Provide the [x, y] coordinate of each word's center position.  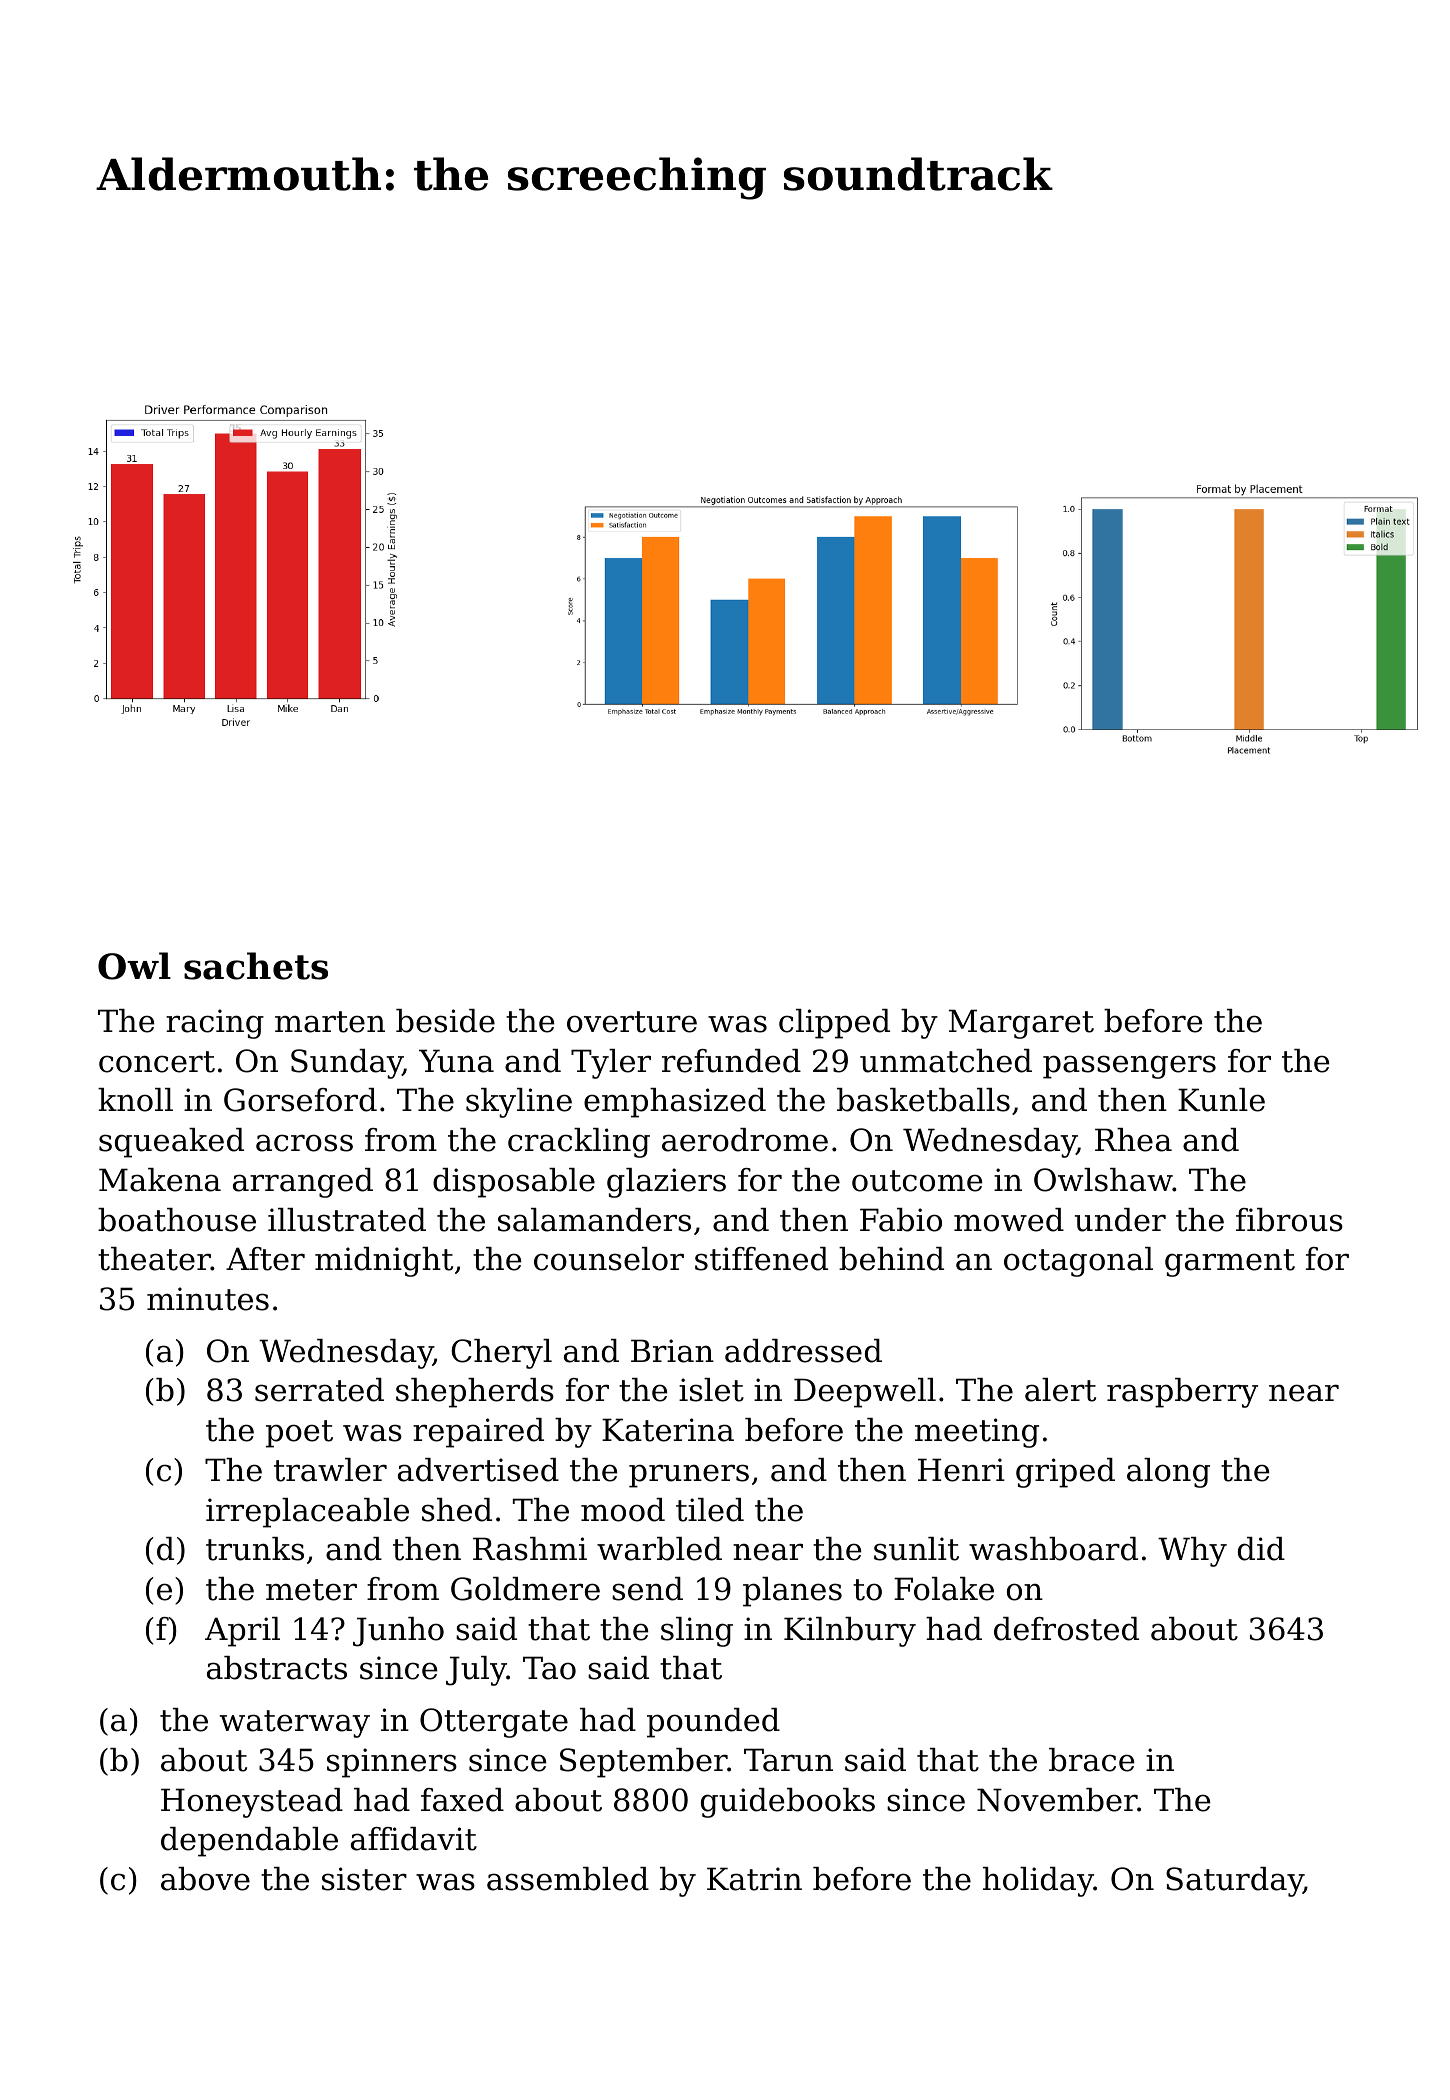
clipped [834, 1024]
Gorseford [300, 1100]
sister [364, 1879]
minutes [208, 1299]
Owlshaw [1103, 1180]
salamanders [594, 1220]
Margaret [1021, 1024]
